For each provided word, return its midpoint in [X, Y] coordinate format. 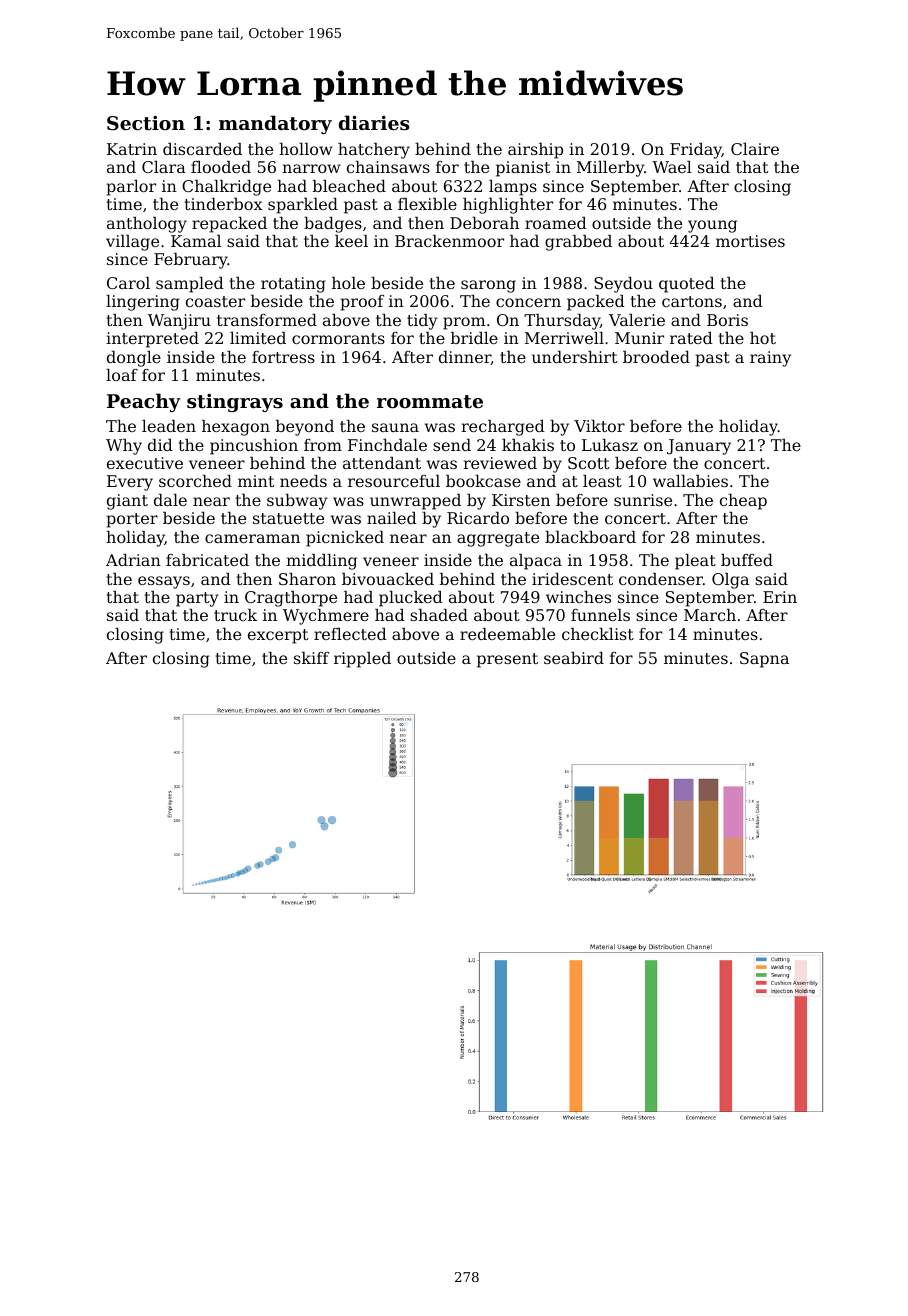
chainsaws [388, 167]
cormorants [338, 338]
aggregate [498, 539]
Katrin [132, 149]
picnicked [345, 539]
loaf [122, 375]
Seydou [623, 285]
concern [528, 302]
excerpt [278, 636]
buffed [747, 560]
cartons [692, 301]
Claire [755, 149]
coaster [215, 301]
